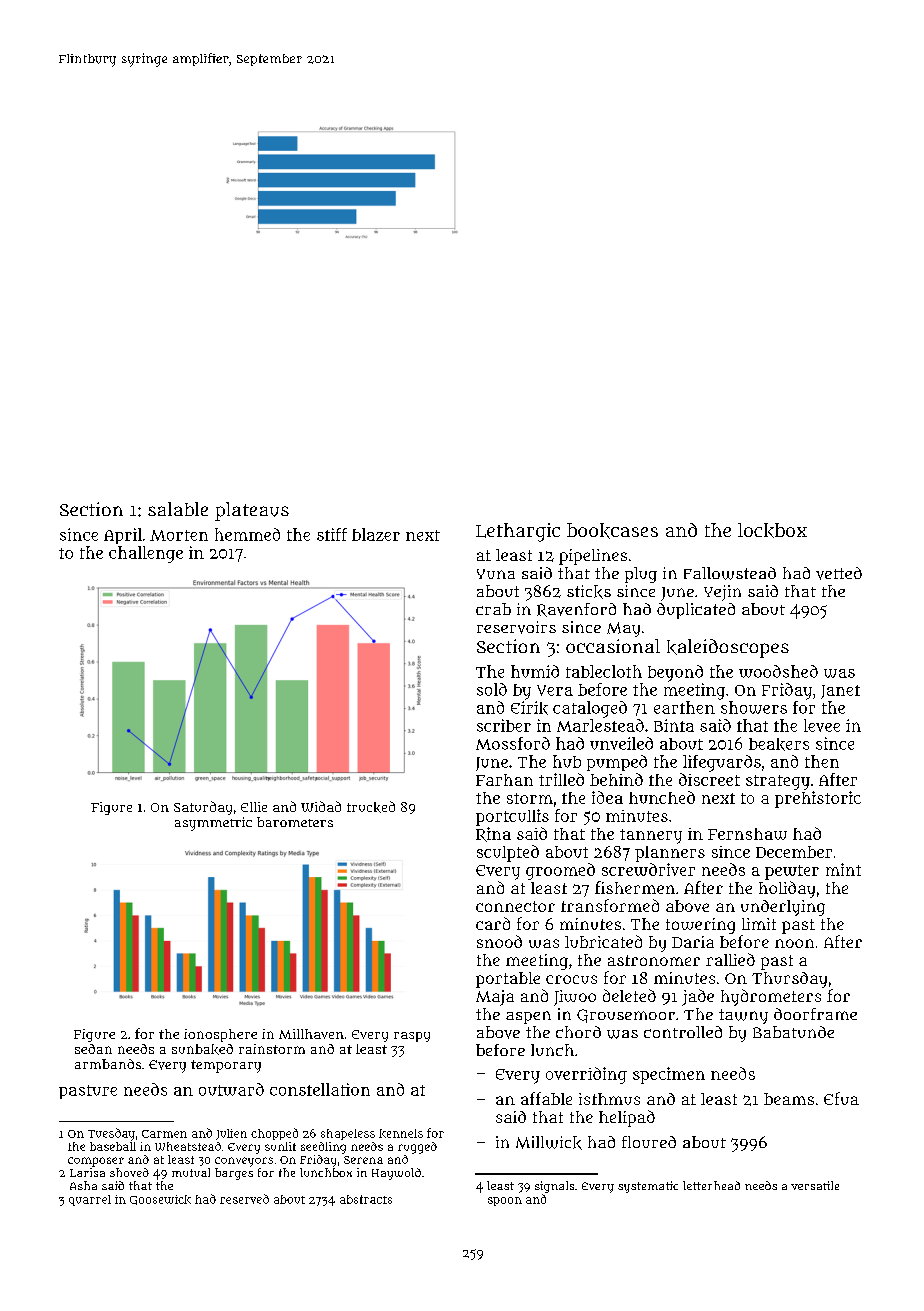 This screenshot has width=924, height=1311. I want to click on chord, so click(578, 1032).
